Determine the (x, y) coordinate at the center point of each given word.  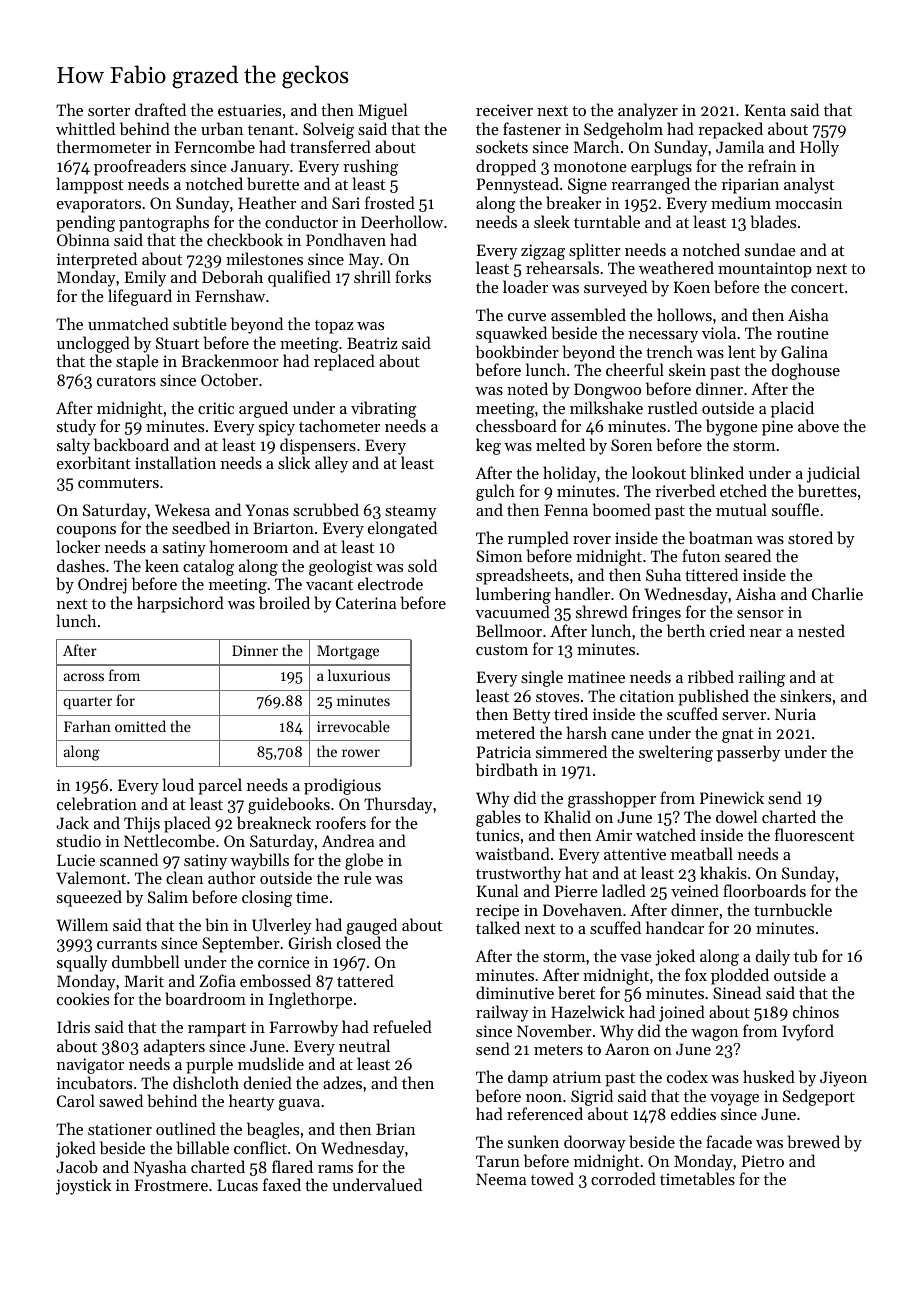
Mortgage (348, 652)
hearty (252, 1102)
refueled (402, 1026)
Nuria (795, 714)
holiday (570, 474)
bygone (732, 427)
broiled (284, 602)
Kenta (765, 110)
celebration (97, 803)
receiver (504, 110)
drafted (160, 109)
